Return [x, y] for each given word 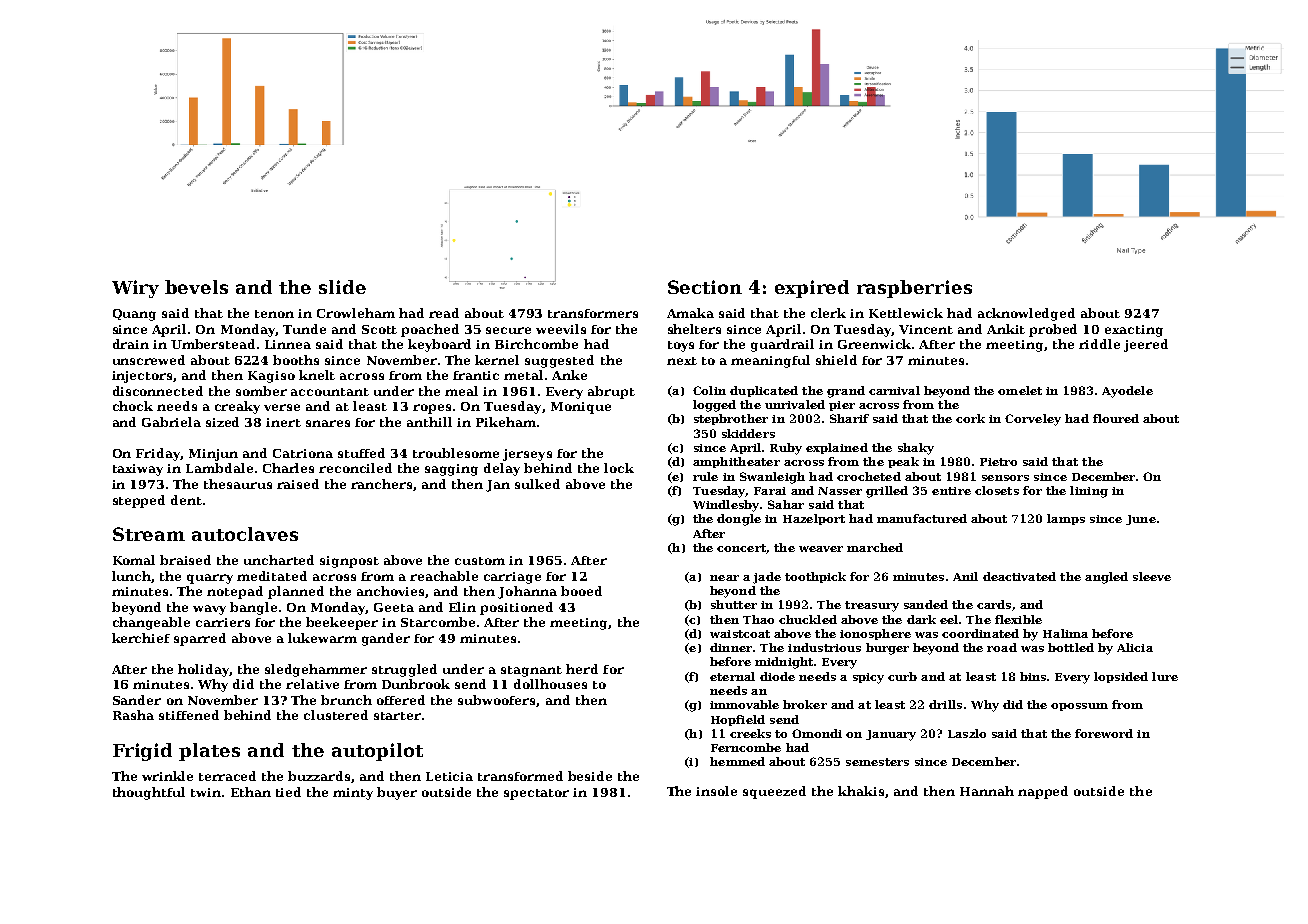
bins [1033, 676]
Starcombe [438, 622]
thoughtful [149, 793]
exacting [1134, 331]
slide [342, 287]
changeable [151, 623]
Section [705, 287]
